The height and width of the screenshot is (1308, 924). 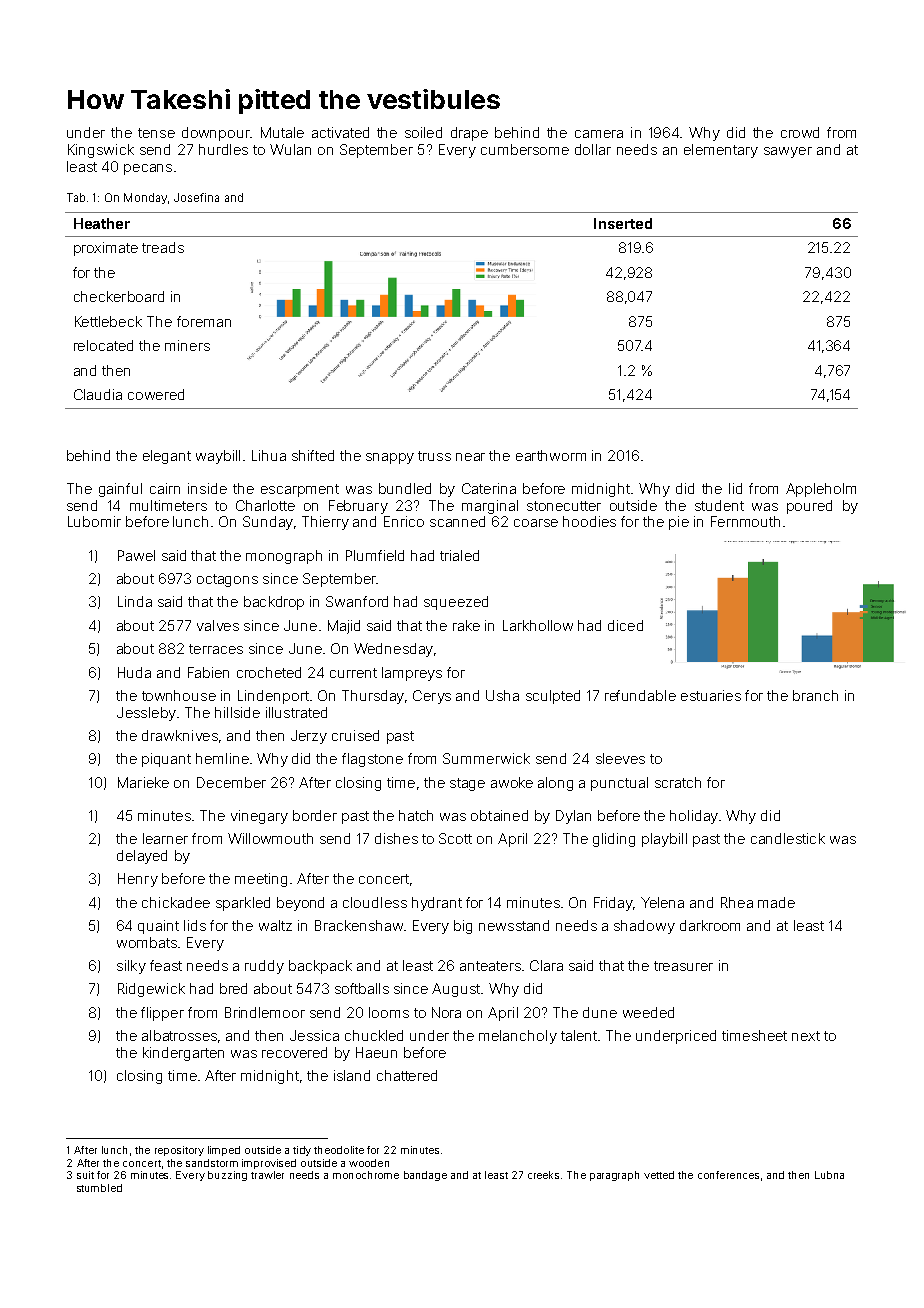 I want to click on Lubna, so click(x=829, y=1175).
